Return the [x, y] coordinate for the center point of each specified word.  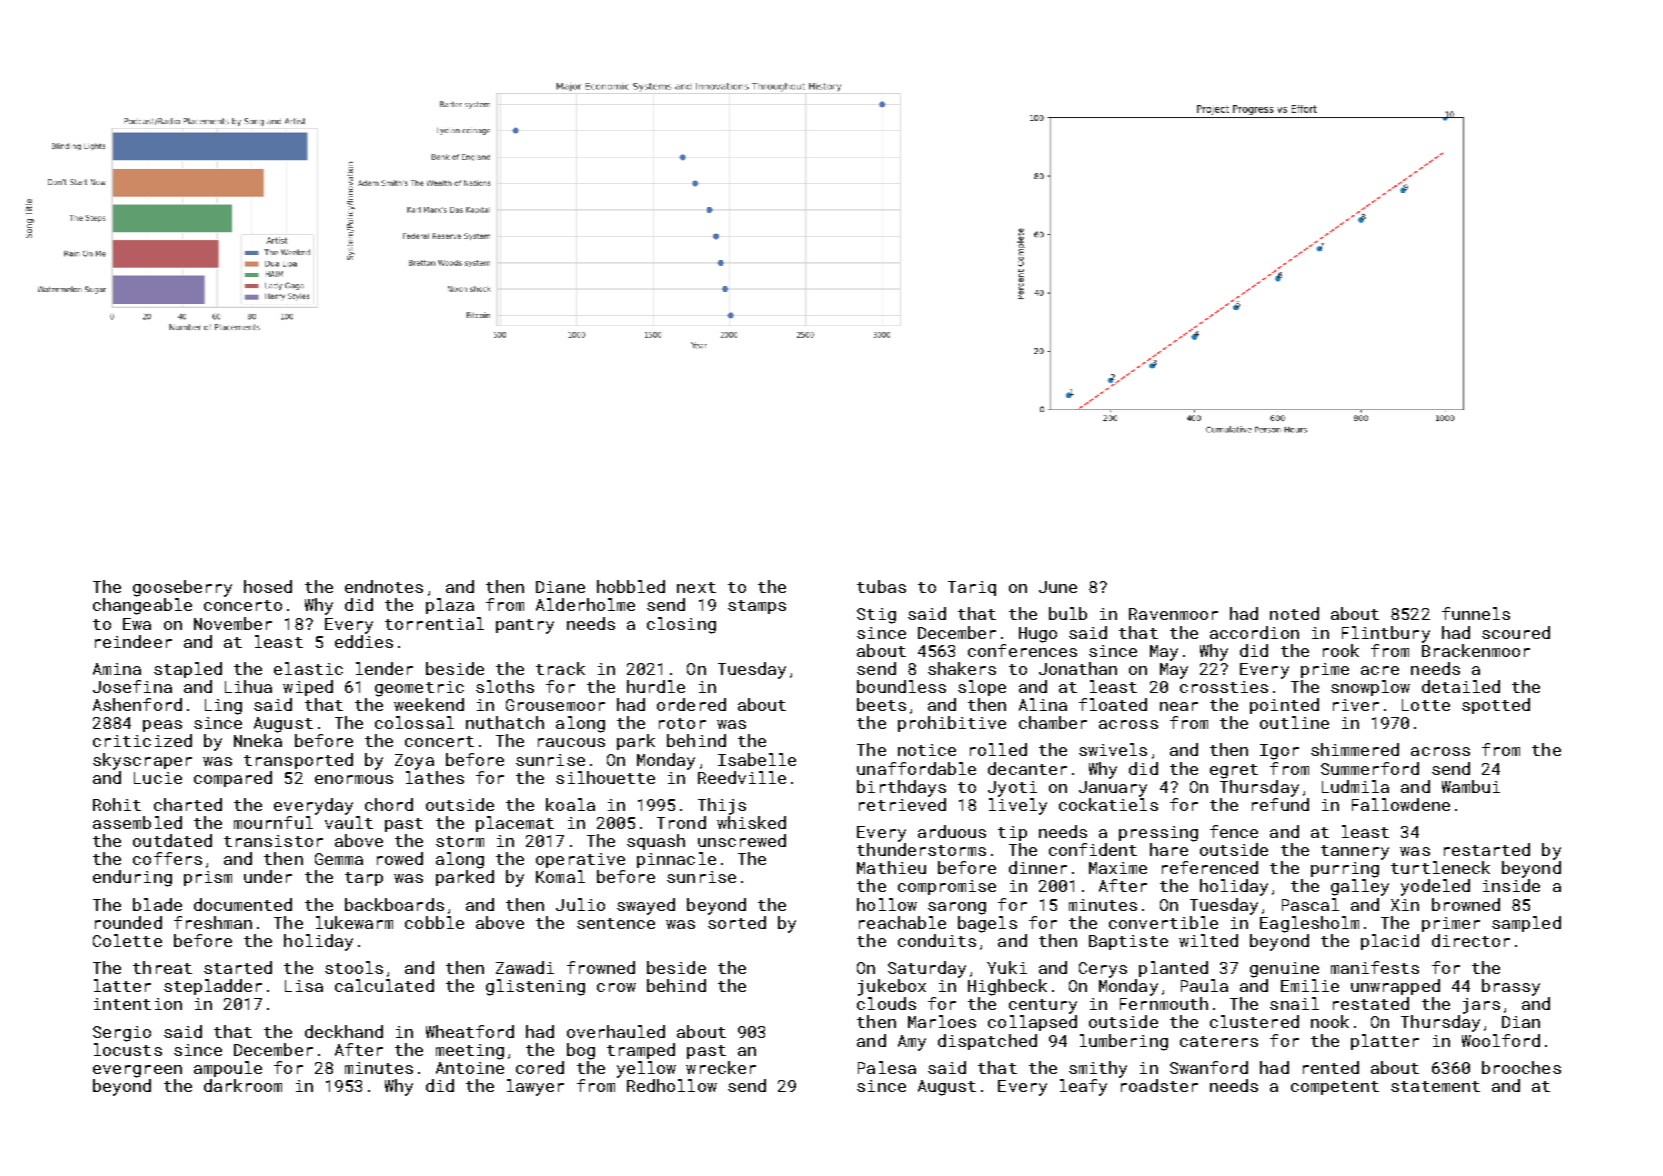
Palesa [887, 1067]
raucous [571, 742]
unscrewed [742, 840]
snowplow [1370, 688]
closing [681, 625]
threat [162, 967]
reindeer [133, 641]
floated [1113, 704]
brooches [1521, 1067]
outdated [172, 840]
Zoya [414, 762]
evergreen [137, 1071]
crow [616, 987]
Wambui [1471, 786]
